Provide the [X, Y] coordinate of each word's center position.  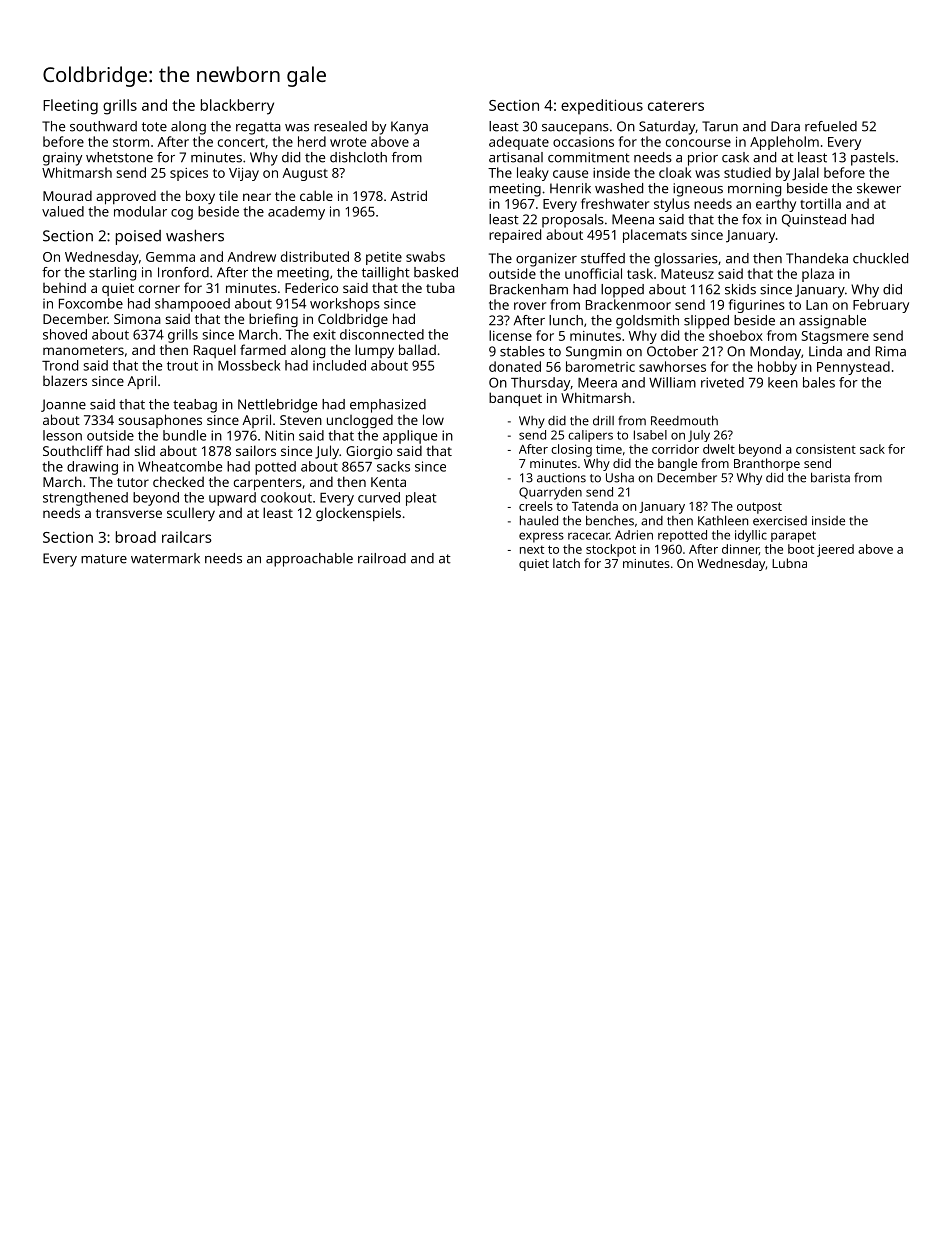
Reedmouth [684, 420]
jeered [835, 550]
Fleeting [70, 107]
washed [619, 188]
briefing [273, 320]
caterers [676, 106]
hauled [539, 520]
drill [603, 420]
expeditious [602, 107]
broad [136, 537]
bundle [184, 435]
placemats [655, 236]
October [672, 351]
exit [324, 334]
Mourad [67, 195]
